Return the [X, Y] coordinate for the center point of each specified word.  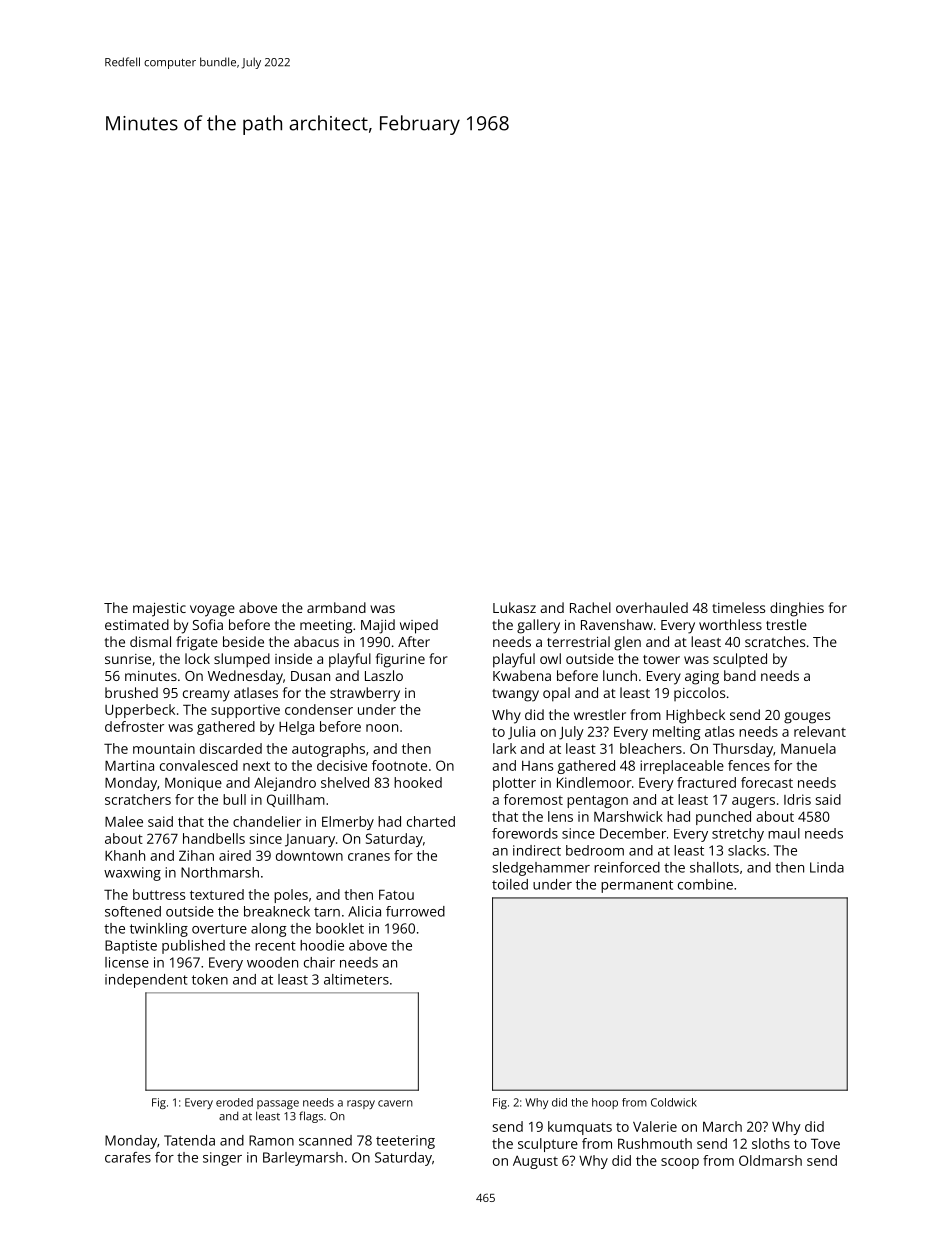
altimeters [356, 979]
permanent [637, 886]
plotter [514, 784]
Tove [825, 1143]
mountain [164, 748]
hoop [605, 1103]
